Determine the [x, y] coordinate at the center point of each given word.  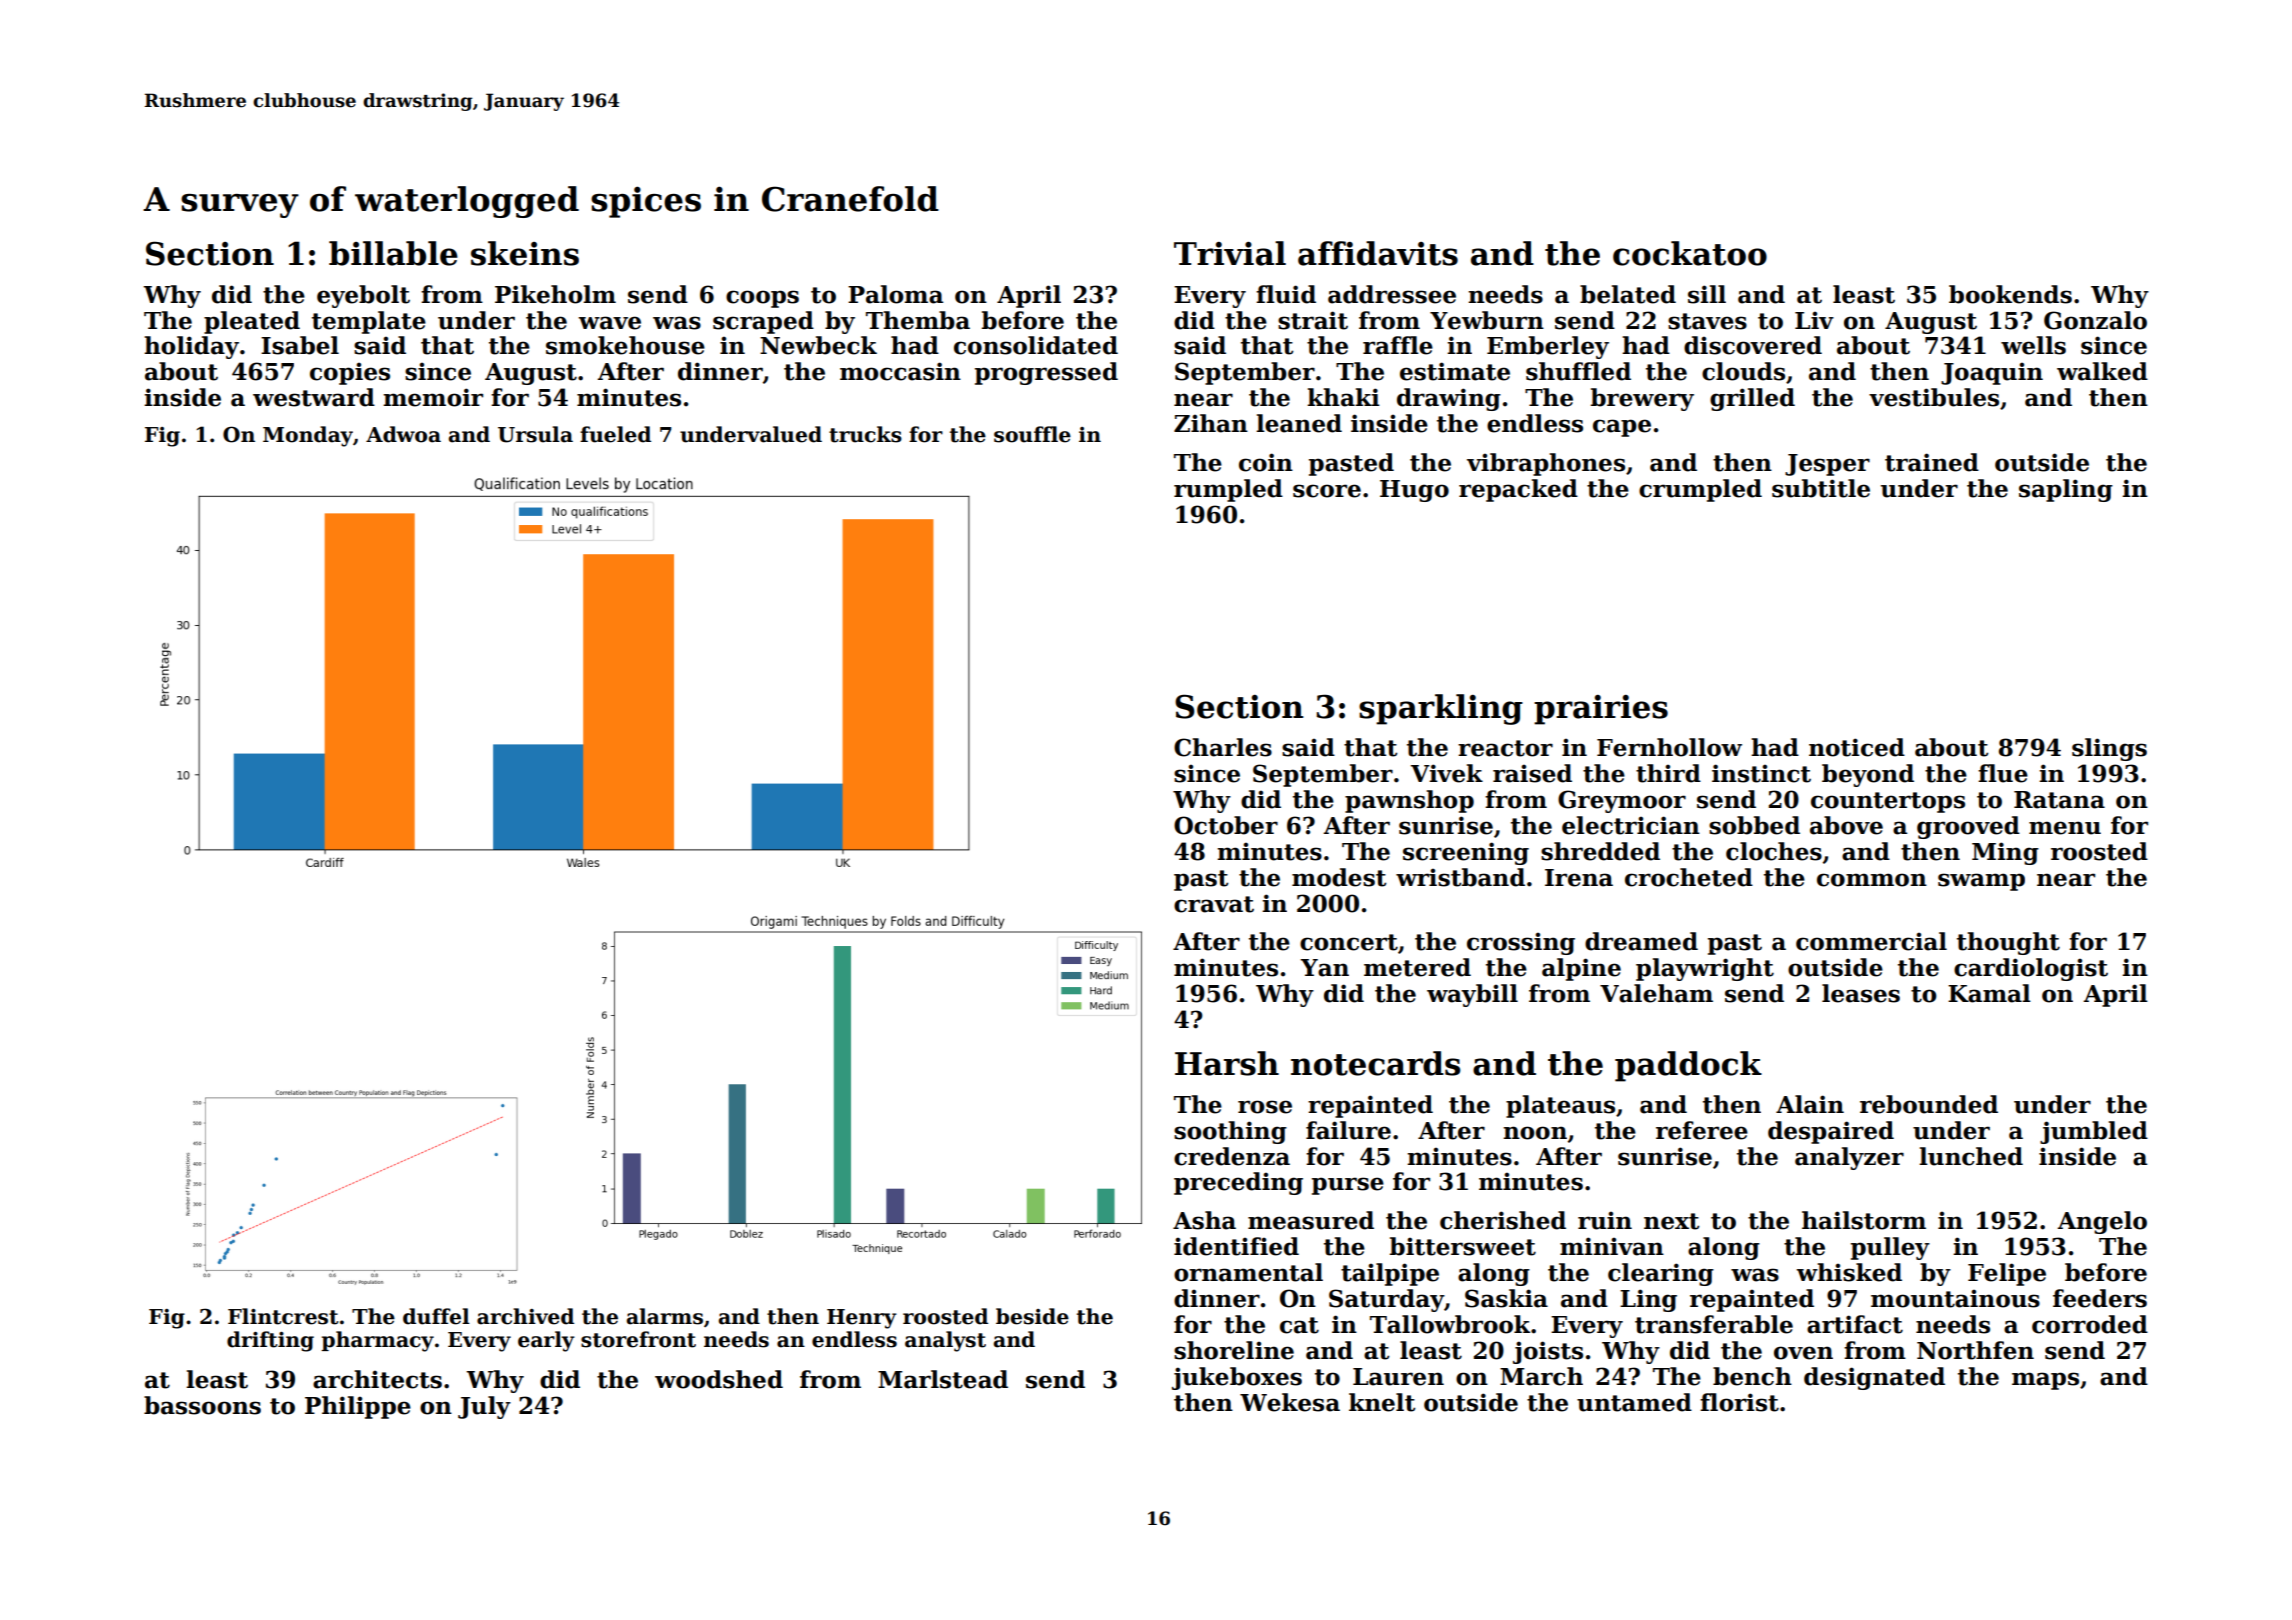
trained [1932, 462]
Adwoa [403, 434]
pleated [252, 322]
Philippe [358, 1407]
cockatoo [1690, 253]
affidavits [1378, 253]
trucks [865, 434]
